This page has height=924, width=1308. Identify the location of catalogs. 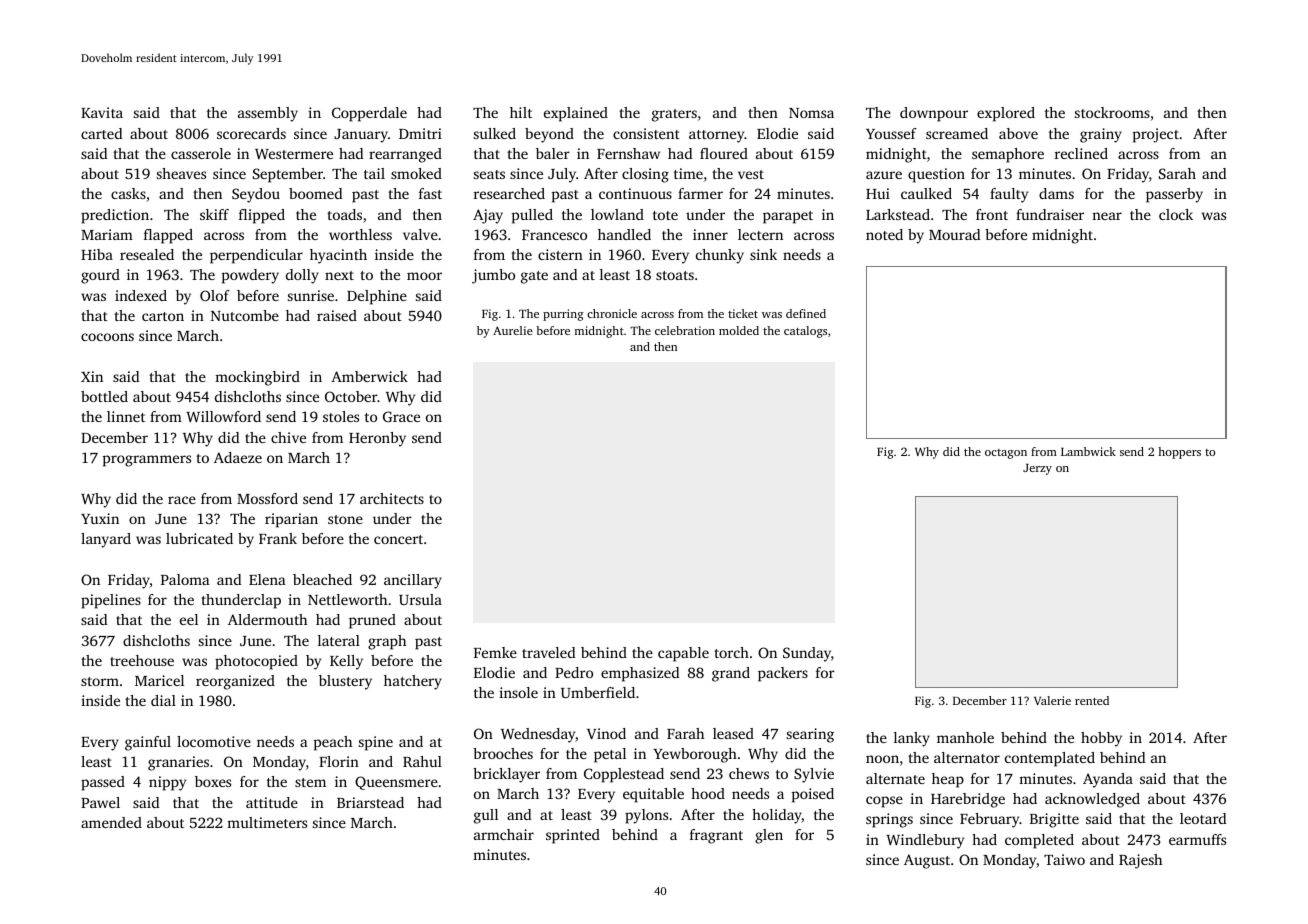
(805, 332).
